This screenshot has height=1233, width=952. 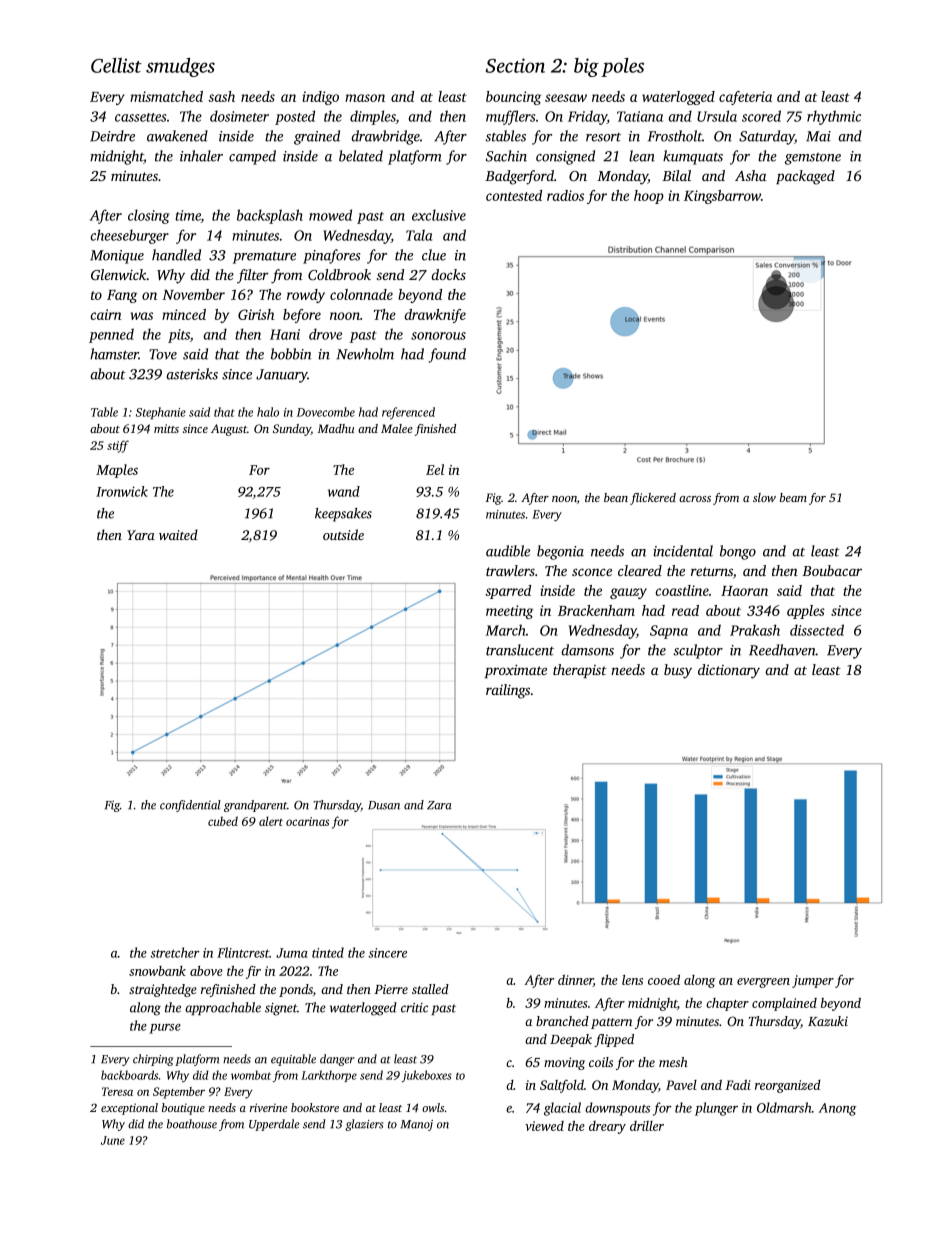 What do you see at coordinates (223, 821) in the screenshot?
I see `cubed` at bounding box center [223, 821].
